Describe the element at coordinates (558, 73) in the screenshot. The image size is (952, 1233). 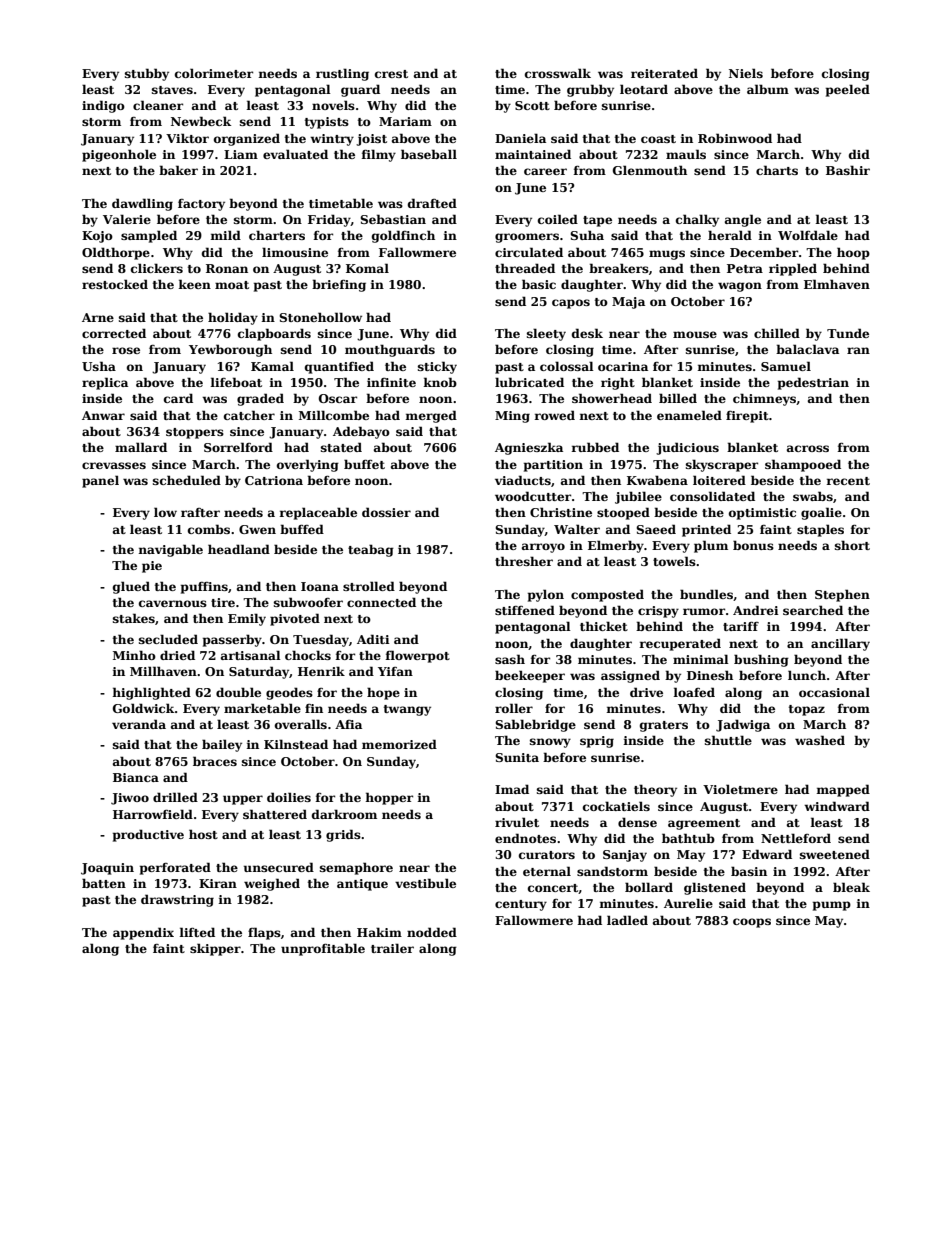
I see `crosswalk` at that location.
